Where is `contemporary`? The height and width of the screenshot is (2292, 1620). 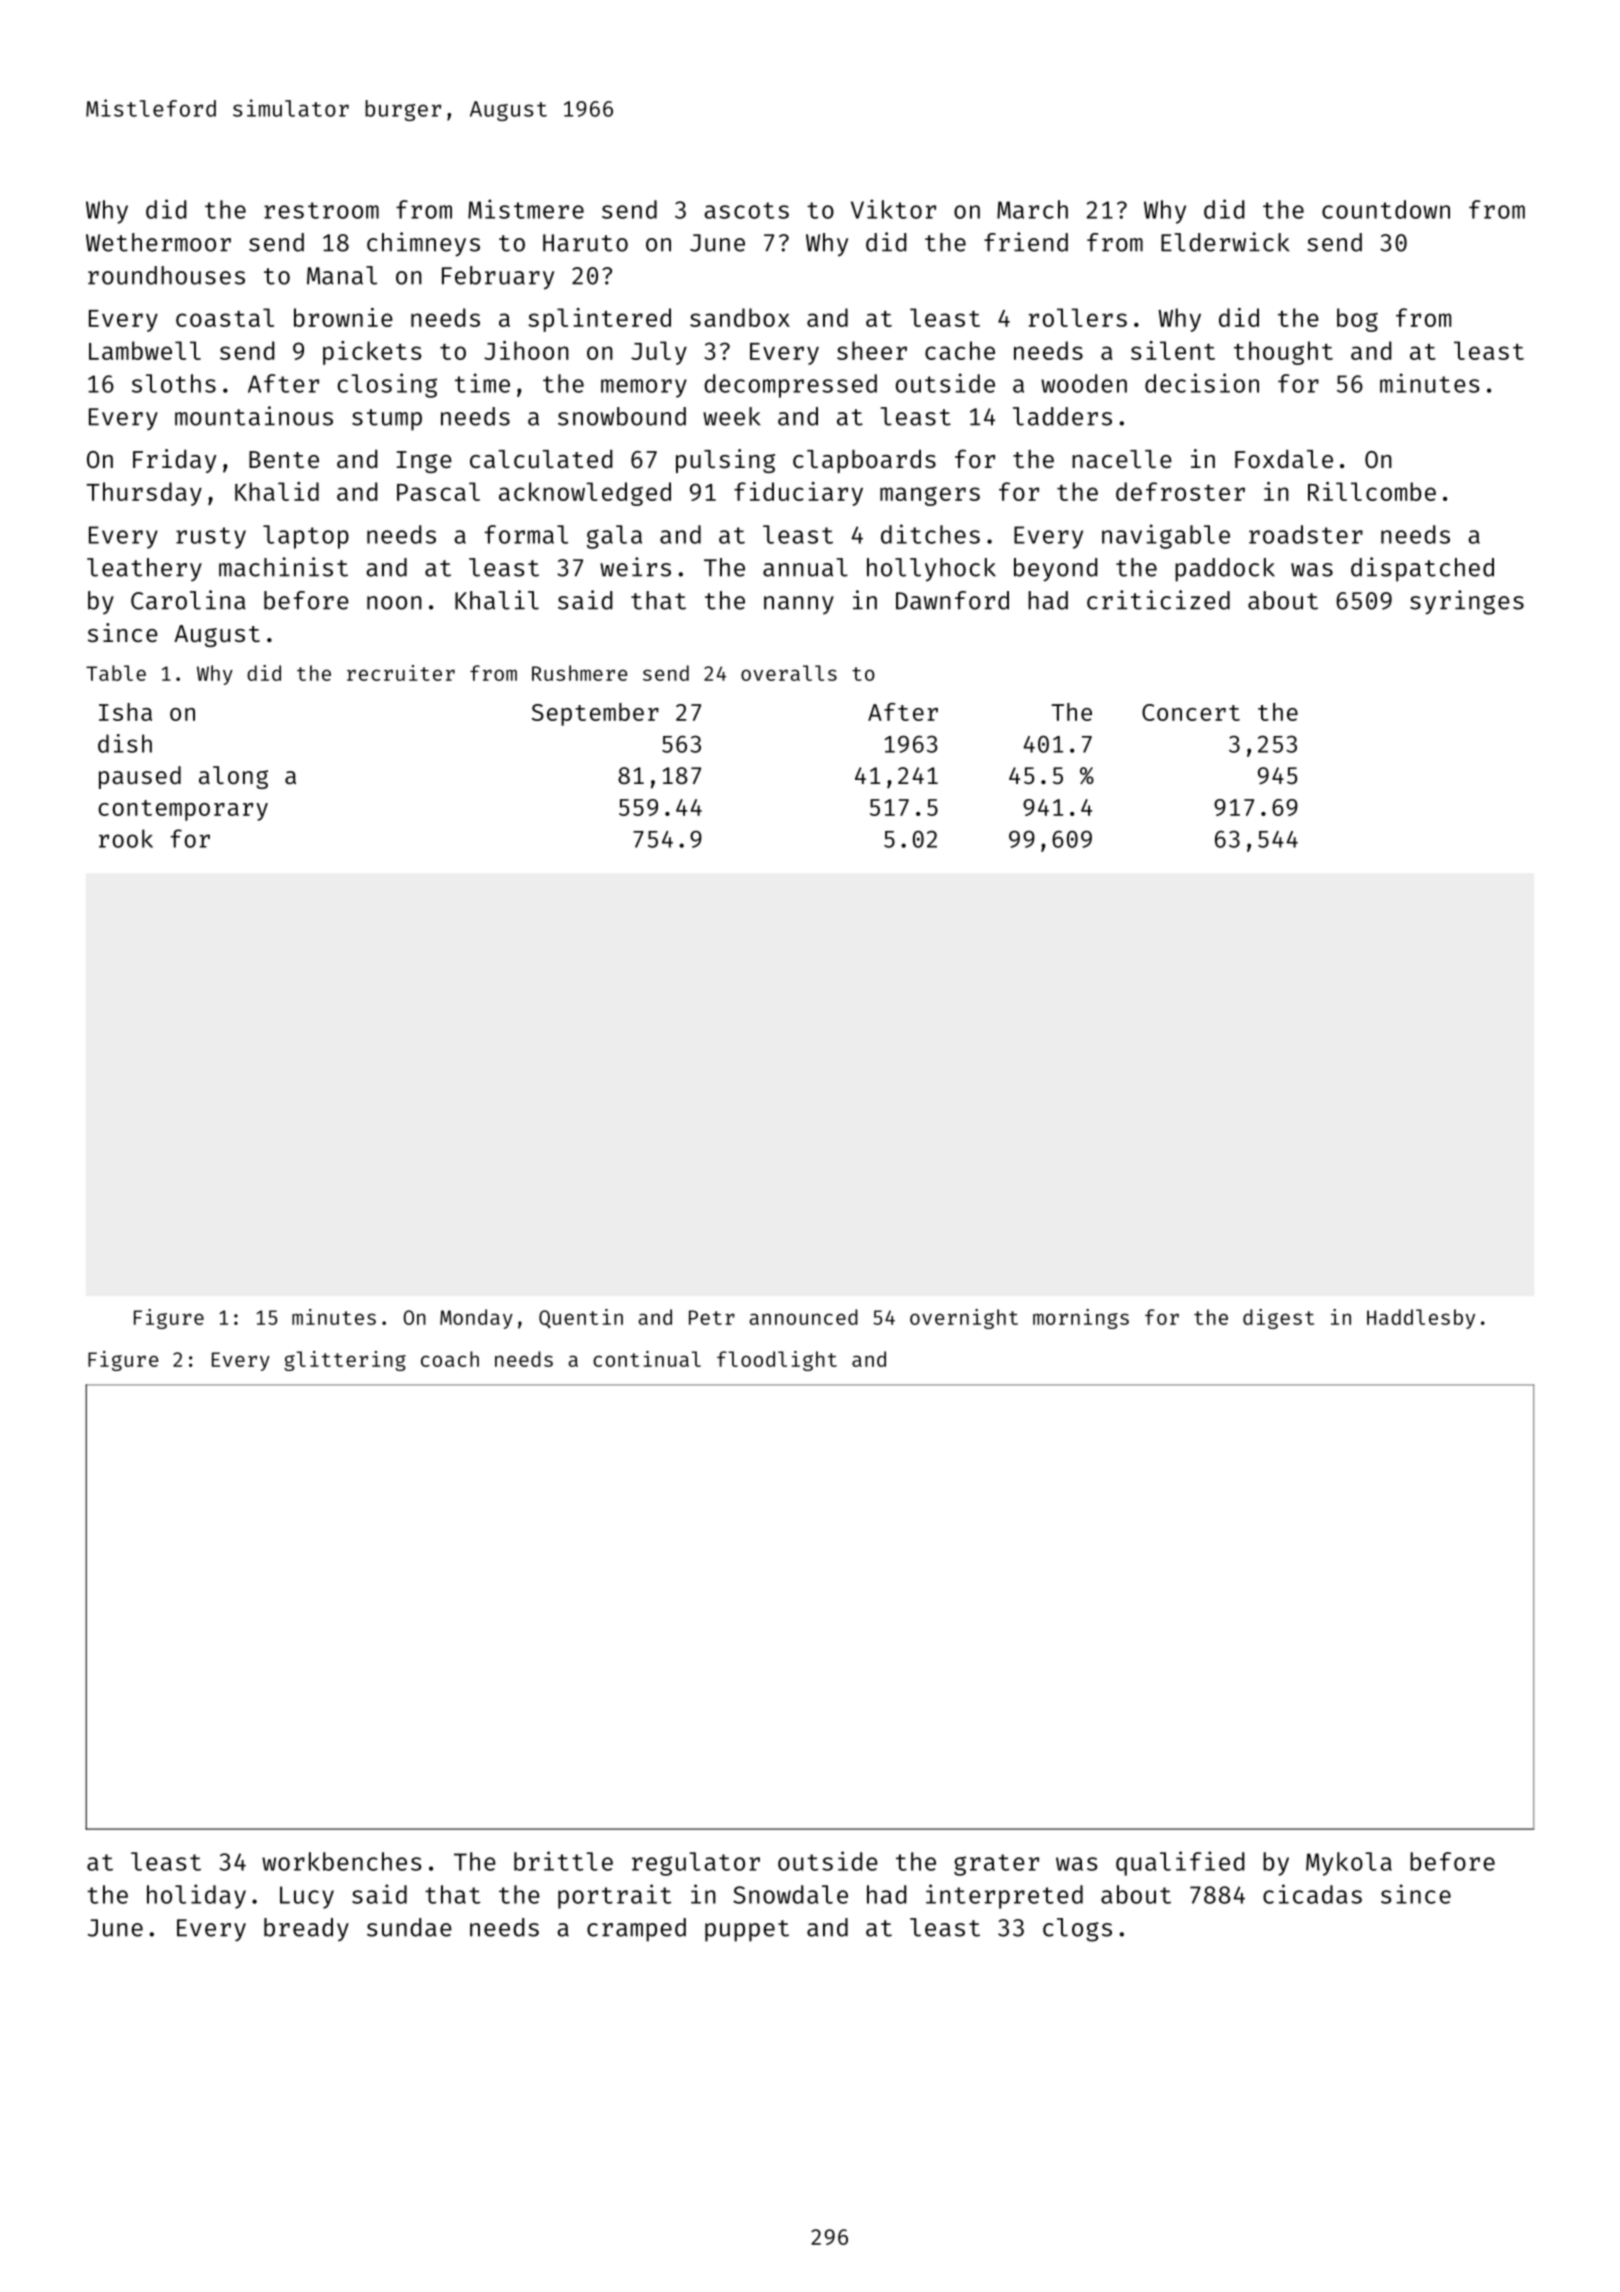 contemporary is located at coordinates (183, 810).
